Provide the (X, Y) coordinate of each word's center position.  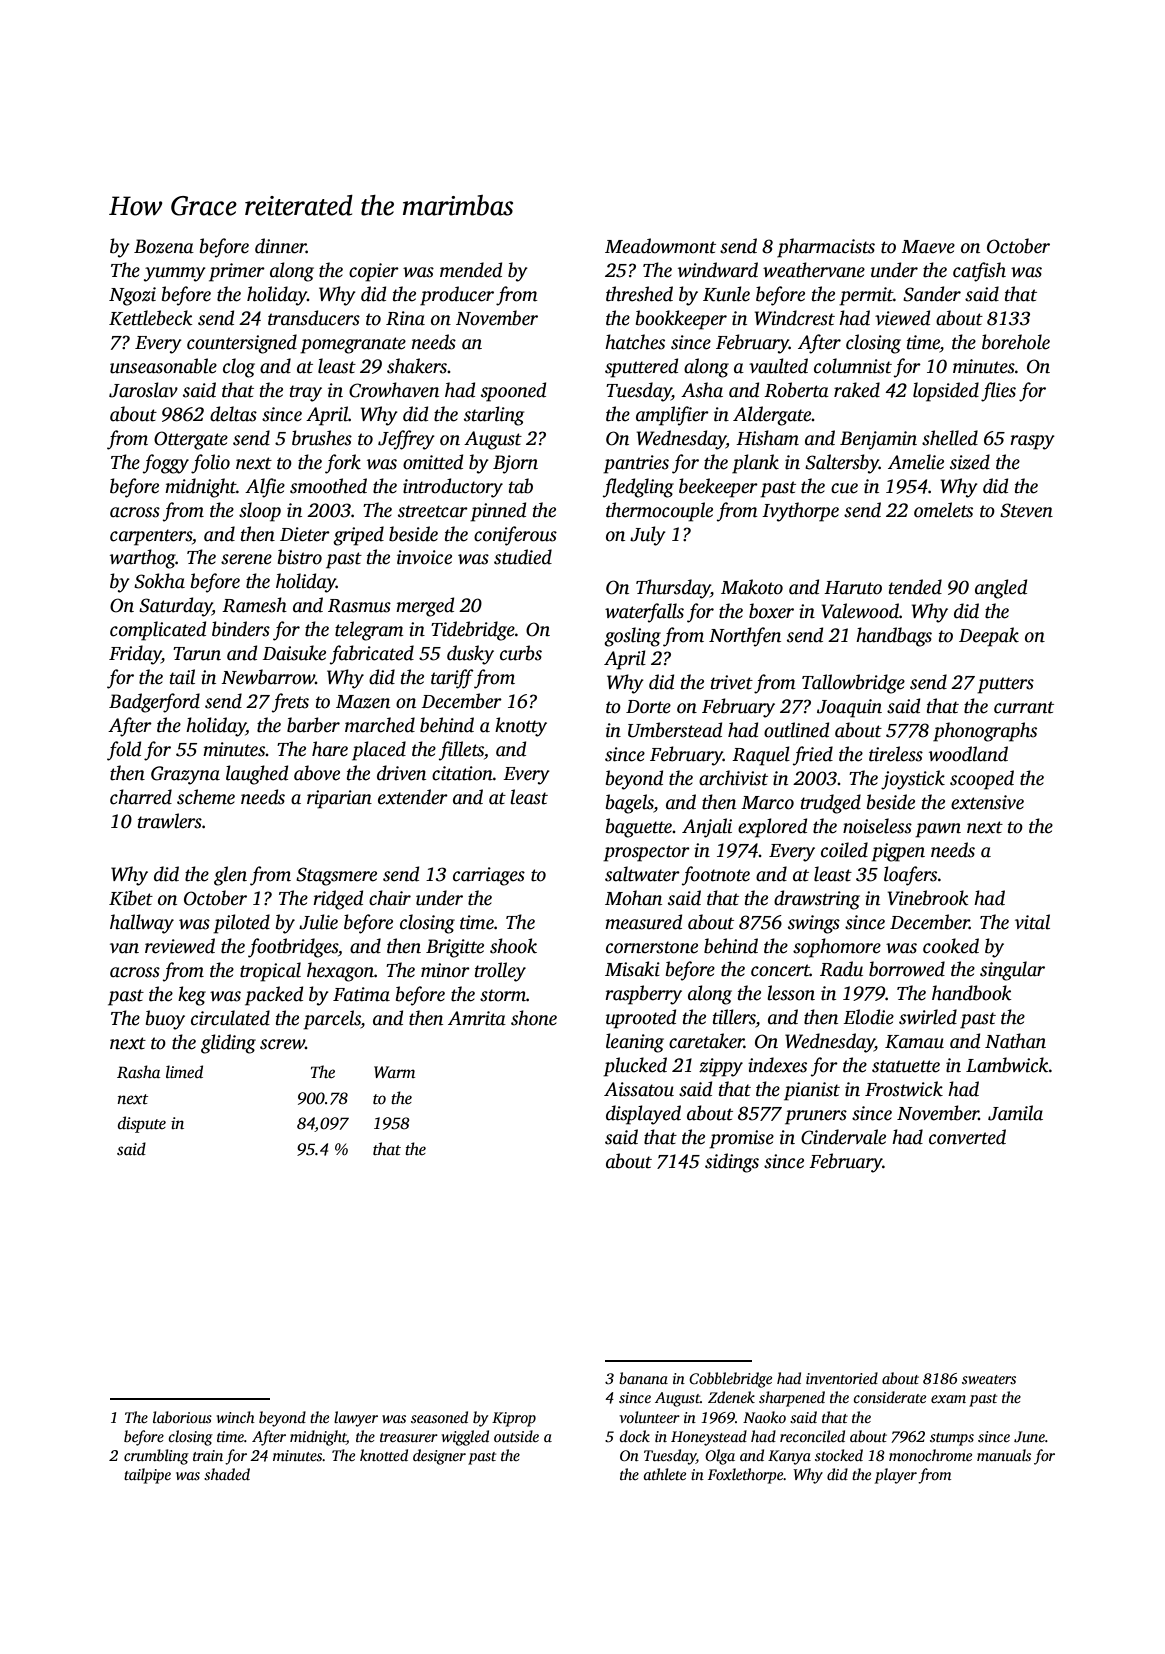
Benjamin (878, 440)
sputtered (641, 368)
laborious (182, 1417)
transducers (314, 318)
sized (970, 462)
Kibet (131, 898)
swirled (928, 1017)
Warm (394, 1072)
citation (462, 773)
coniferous (515, 536)
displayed (643, 1115)
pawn (938, 830)
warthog (143, 559)
